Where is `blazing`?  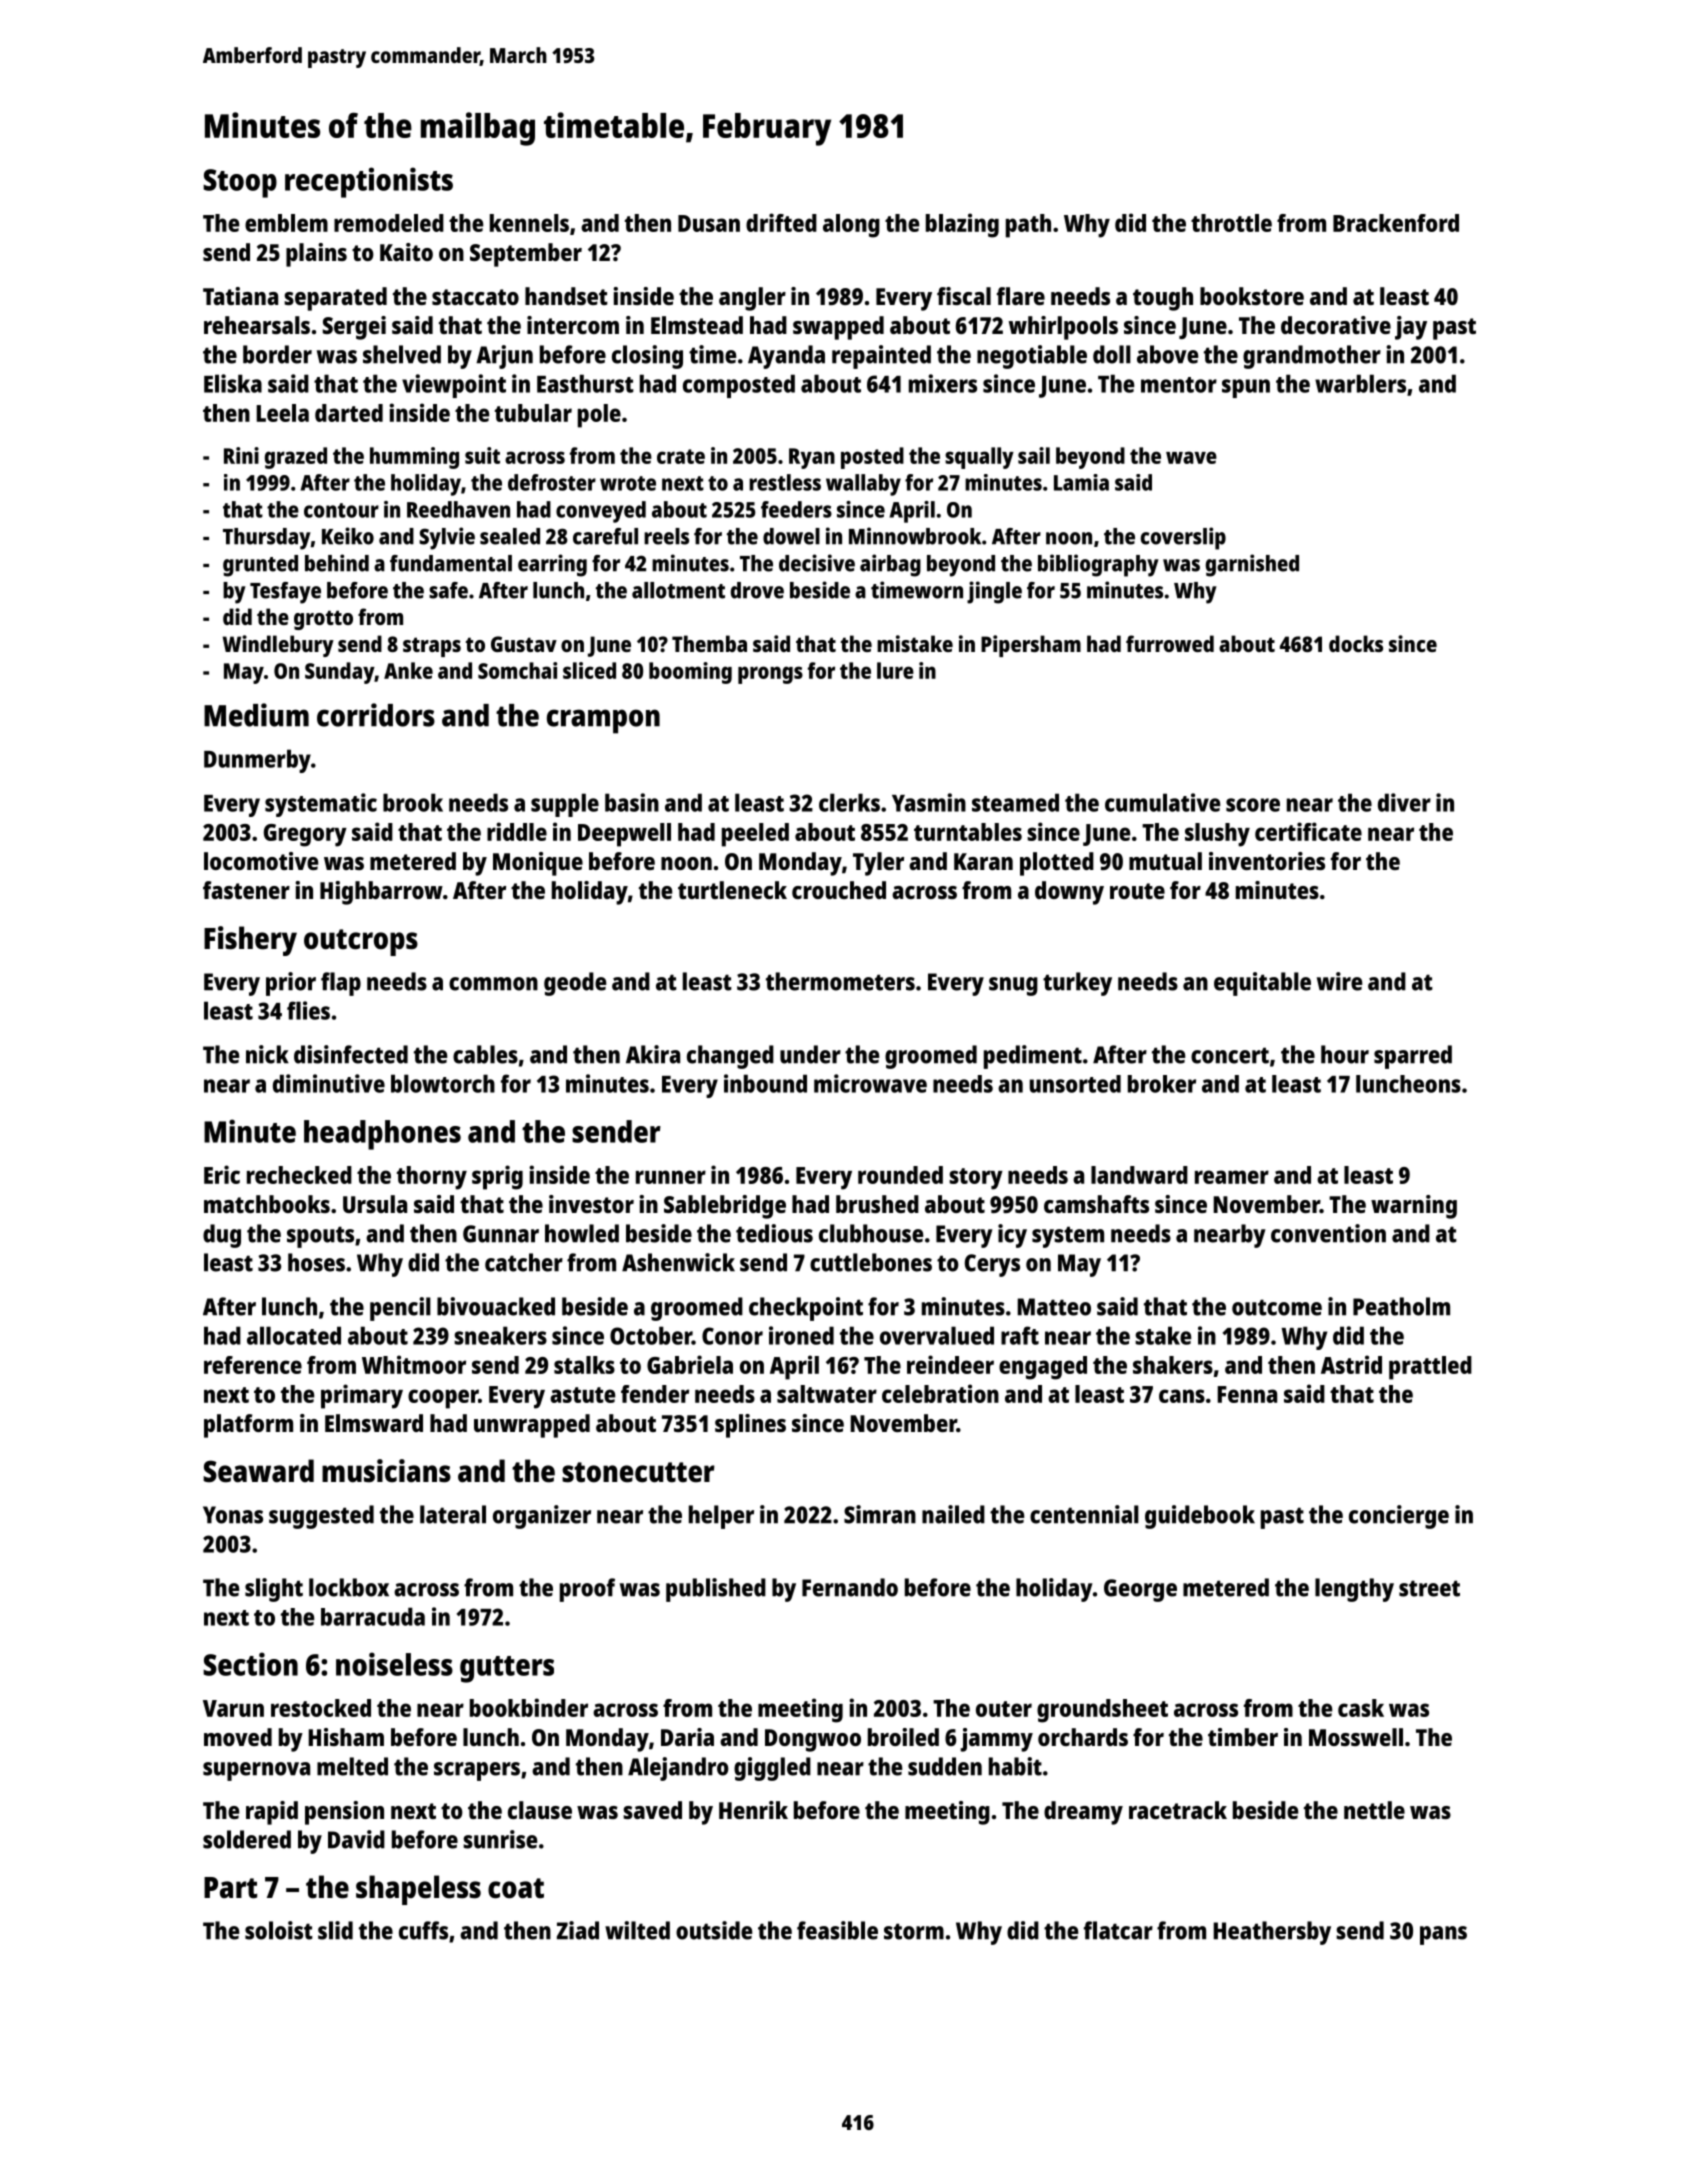 blazing is located at coordinates (962, 225).
